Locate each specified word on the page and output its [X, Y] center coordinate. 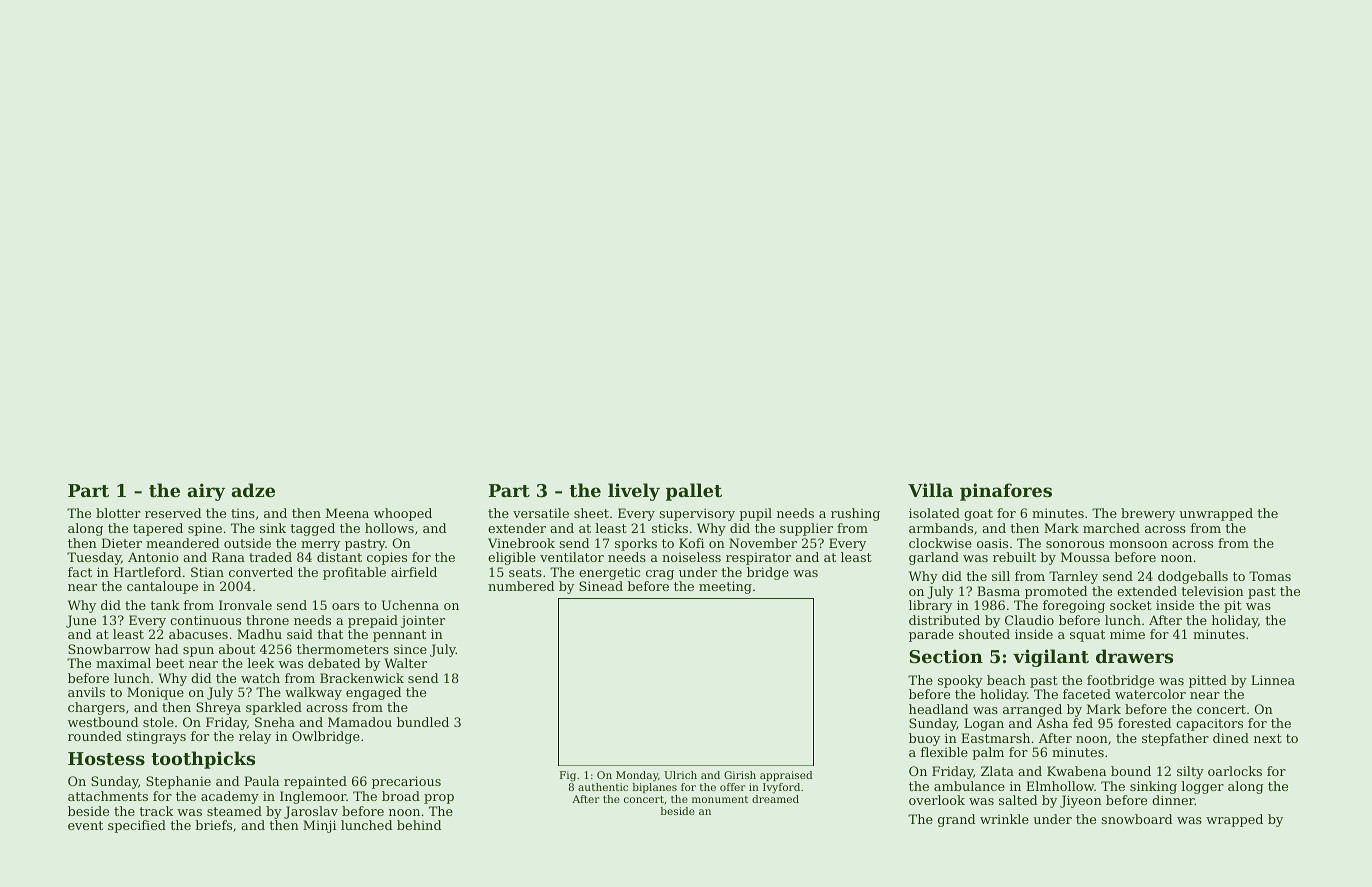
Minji [319, 826]
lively [634, 492]
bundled [423, 722]
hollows [389, 528]
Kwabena [1076, 771]
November [763, 543]
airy [206, 492]
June [81, 621]
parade [931, 635]
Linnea [1273, 680]
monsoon [1138, 544]
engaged [374, 693]
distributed [944, 620]
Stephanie [178, 782]
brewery [1148, 514]
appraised [786, 776]
